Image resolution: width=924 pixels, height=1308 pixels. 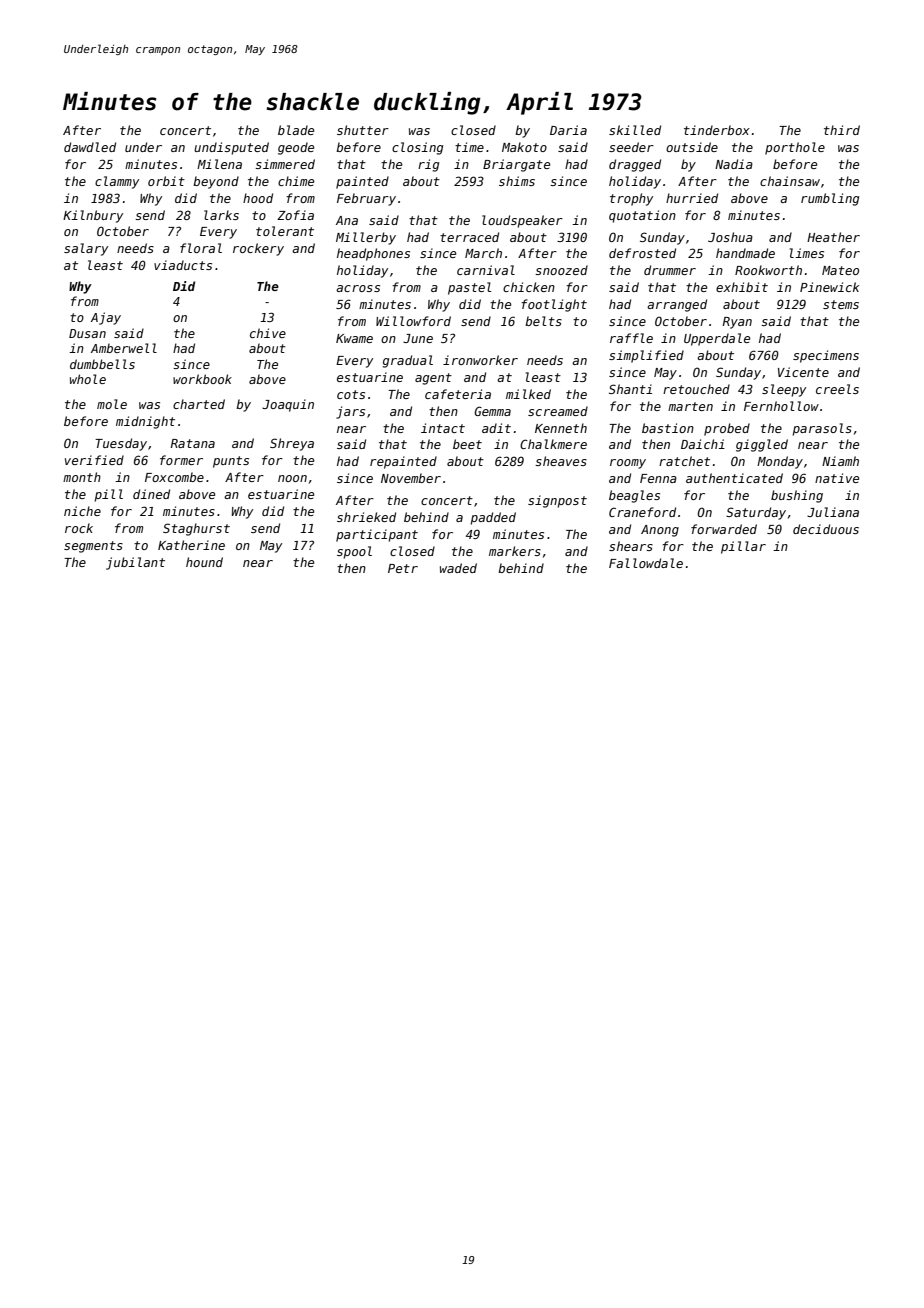 I want to click on arranged, so click(x=677, y=305).
